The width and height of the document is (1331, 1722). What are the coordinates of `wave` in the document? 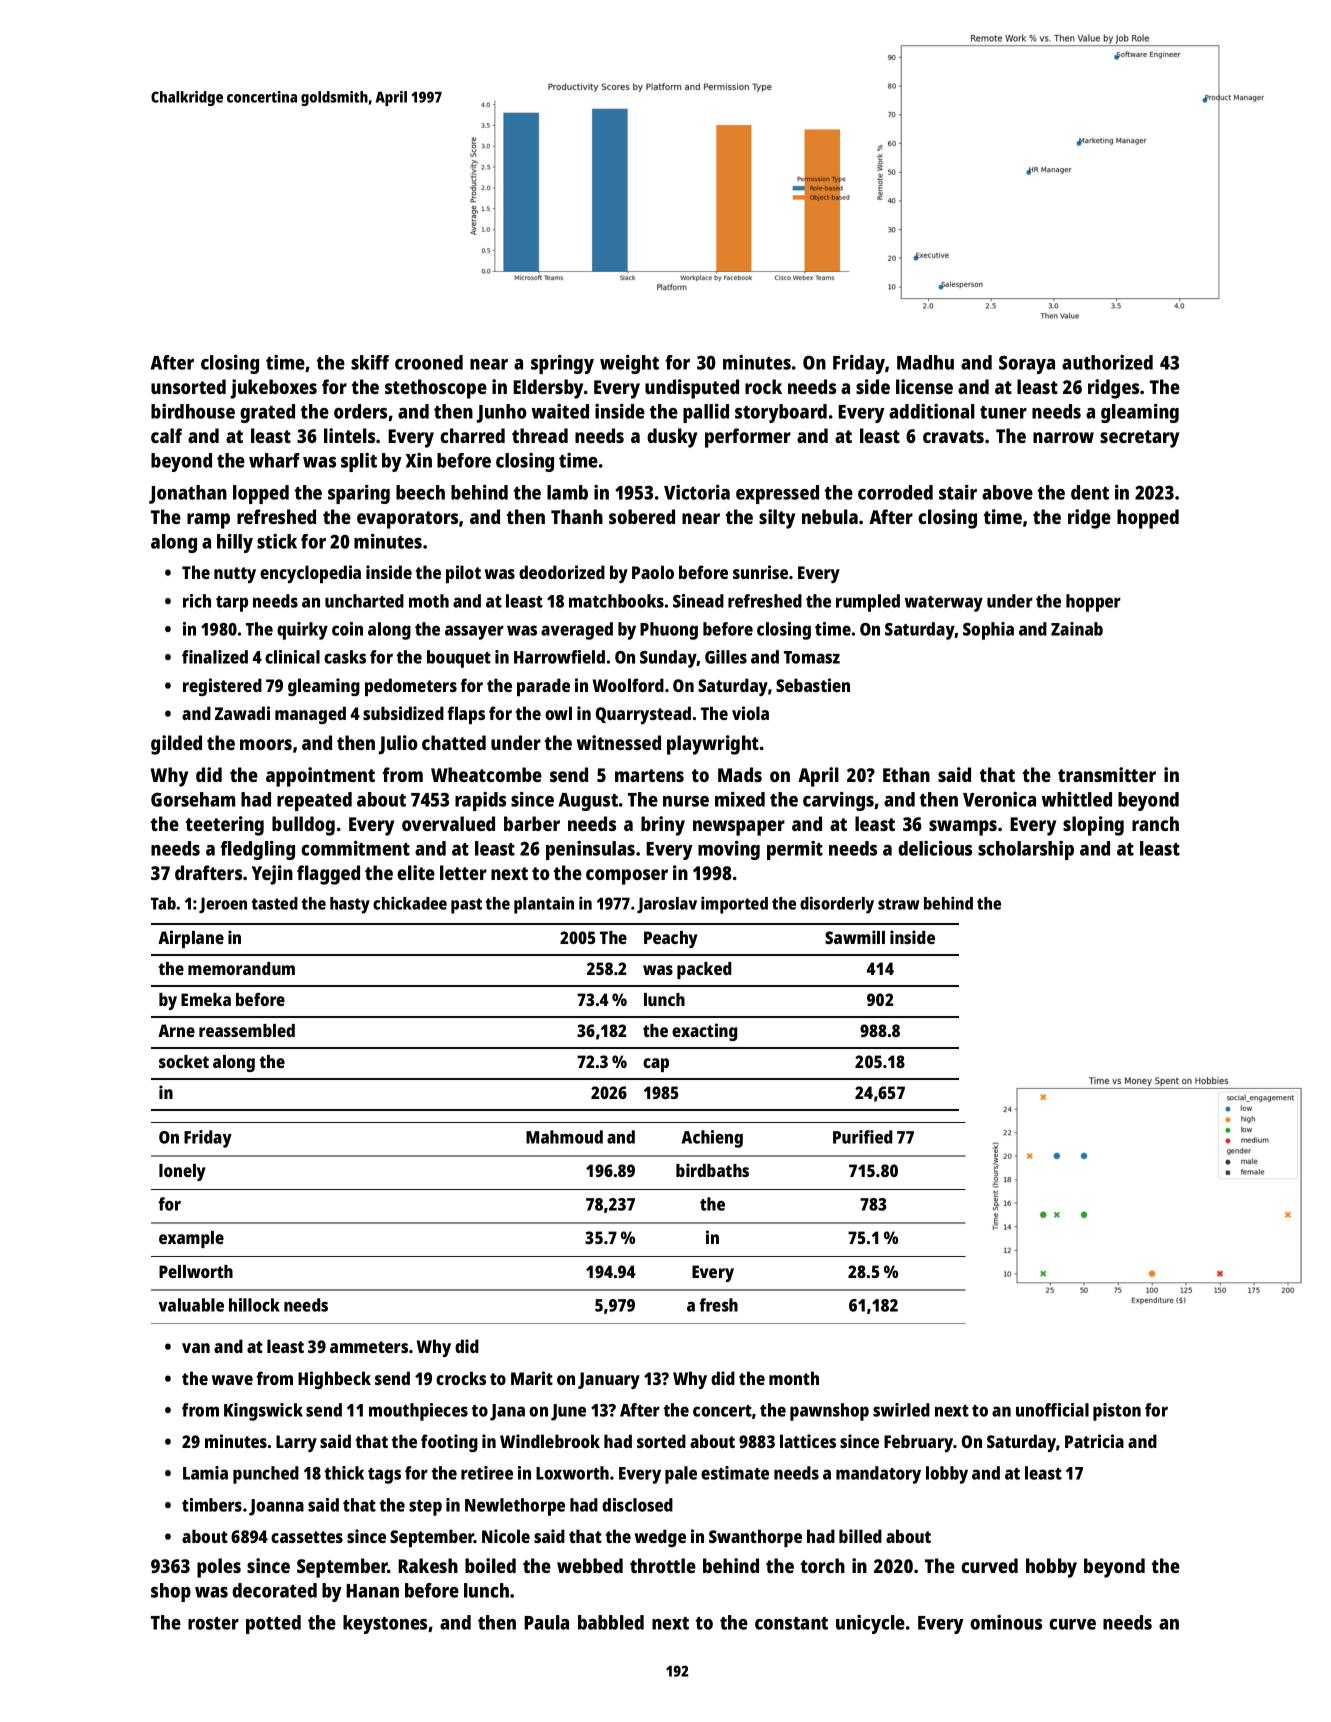 It's located at (232, 1380).
